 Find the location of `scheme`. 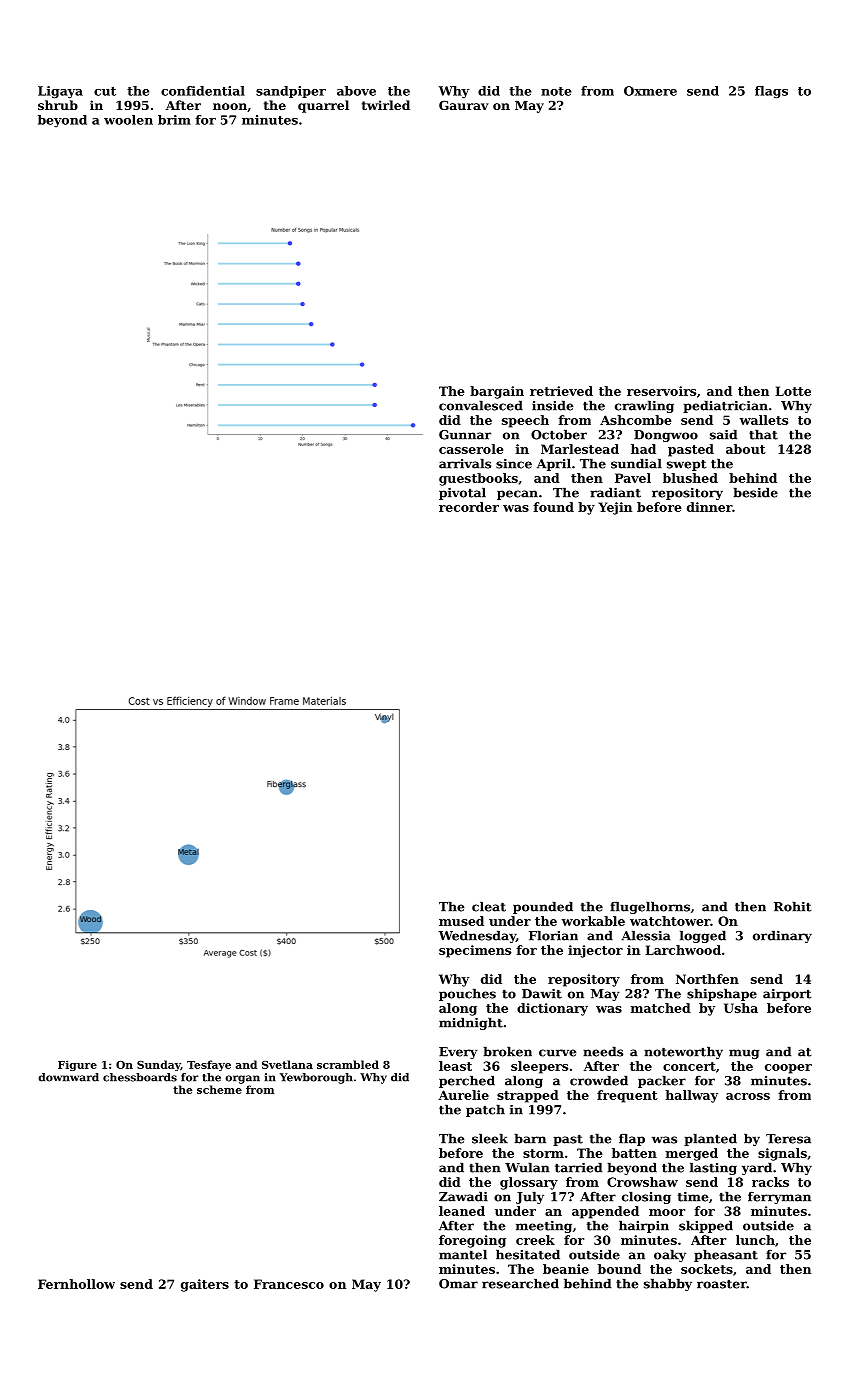

scheme is located at coordinates (219, 1089).
